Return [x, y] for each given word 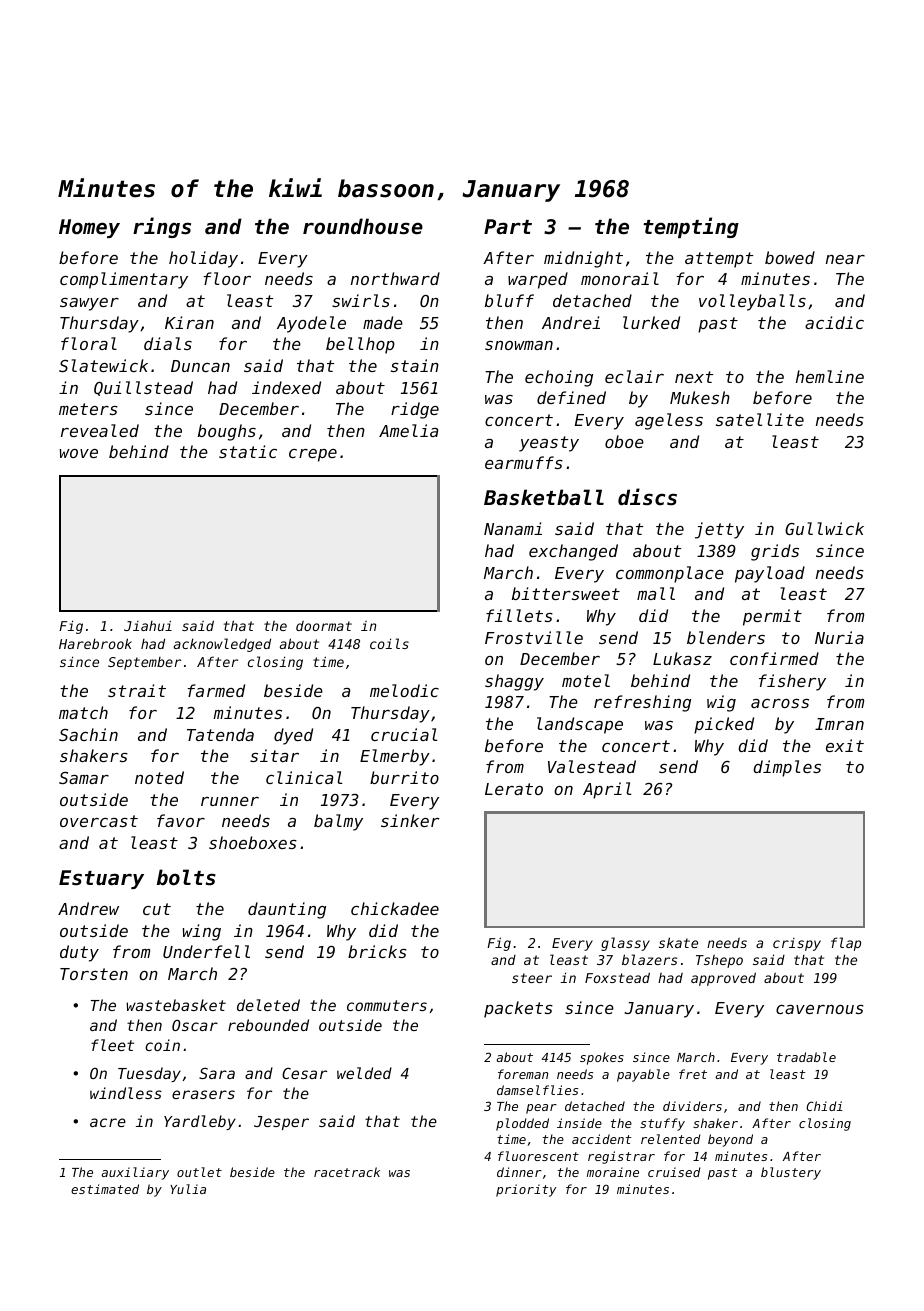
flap [846, 944]
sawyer [89, 304]
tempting [691, 227]
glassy [625, 944]
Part [508, 226]
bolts [186, 877]
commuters [387, 1005]
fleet [112, 1045]
